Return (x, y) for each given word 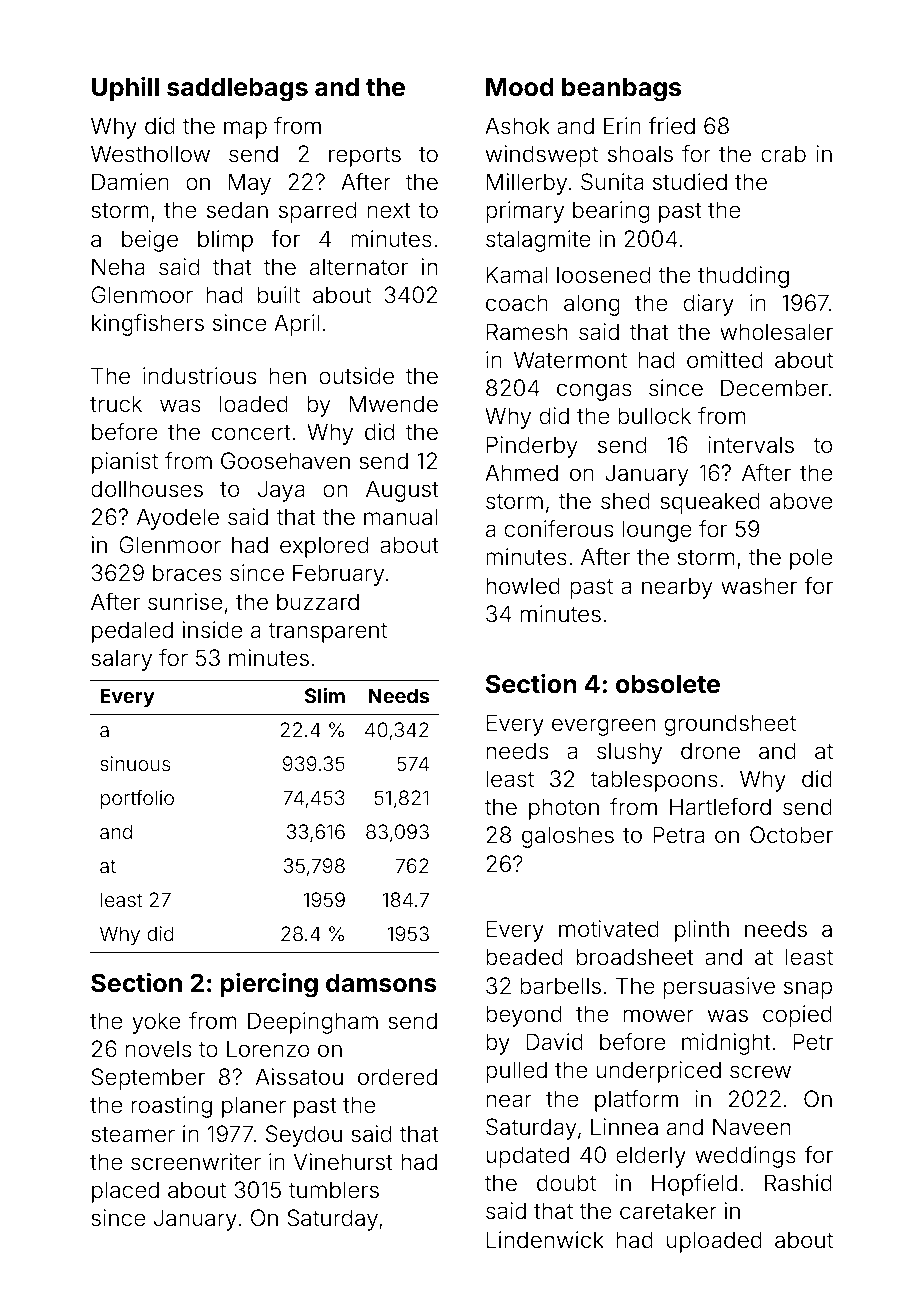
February (338, 575)
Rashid (798, 1183)
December (774, 387)
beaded (524, 957)
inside (212, 630)
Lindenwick (545, 1240)
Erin (622, 125)
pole (811, 559)
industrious (199, 376)
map (245, 130)
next (389, 210)
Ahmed (521, 473)
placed (125, 1192)
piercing (269, 985)
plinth (702, 931)
